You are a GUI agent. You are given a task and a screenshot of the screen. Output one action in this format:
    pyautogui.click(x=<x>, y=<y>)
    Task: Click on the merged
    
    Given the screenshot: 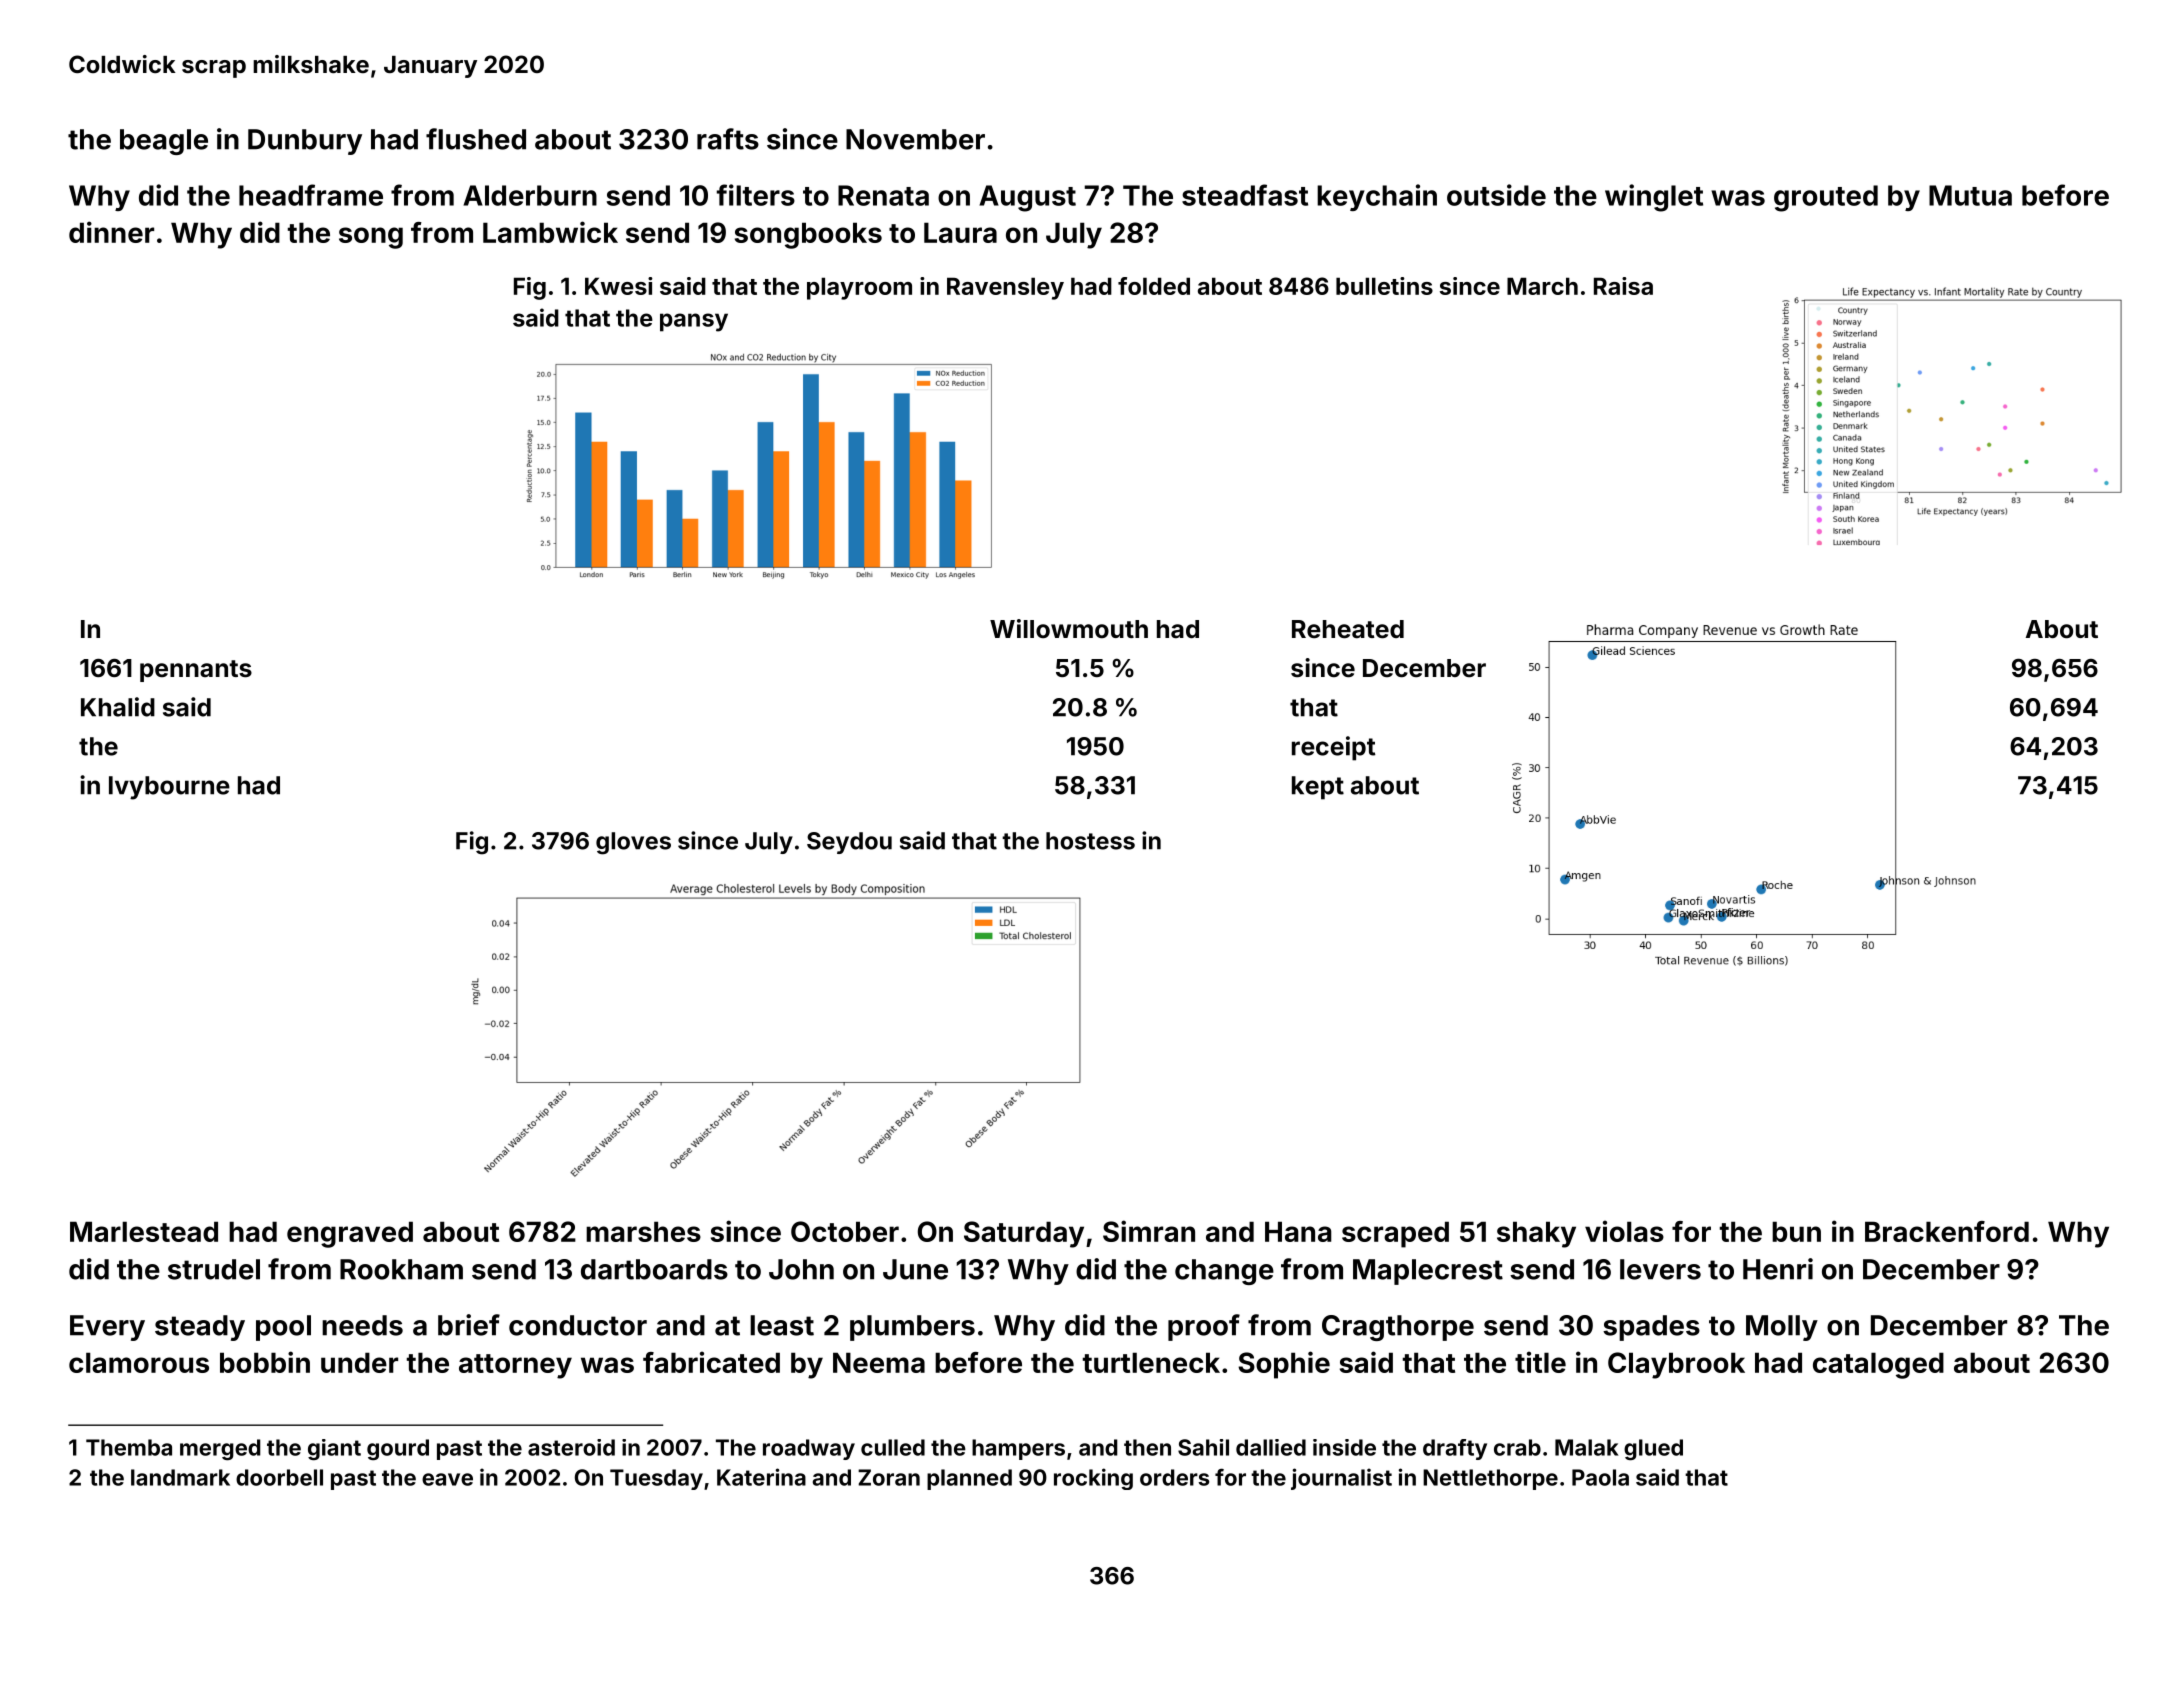 What is the action you would take?
    pyautogui.click(x=220, y=1449)
